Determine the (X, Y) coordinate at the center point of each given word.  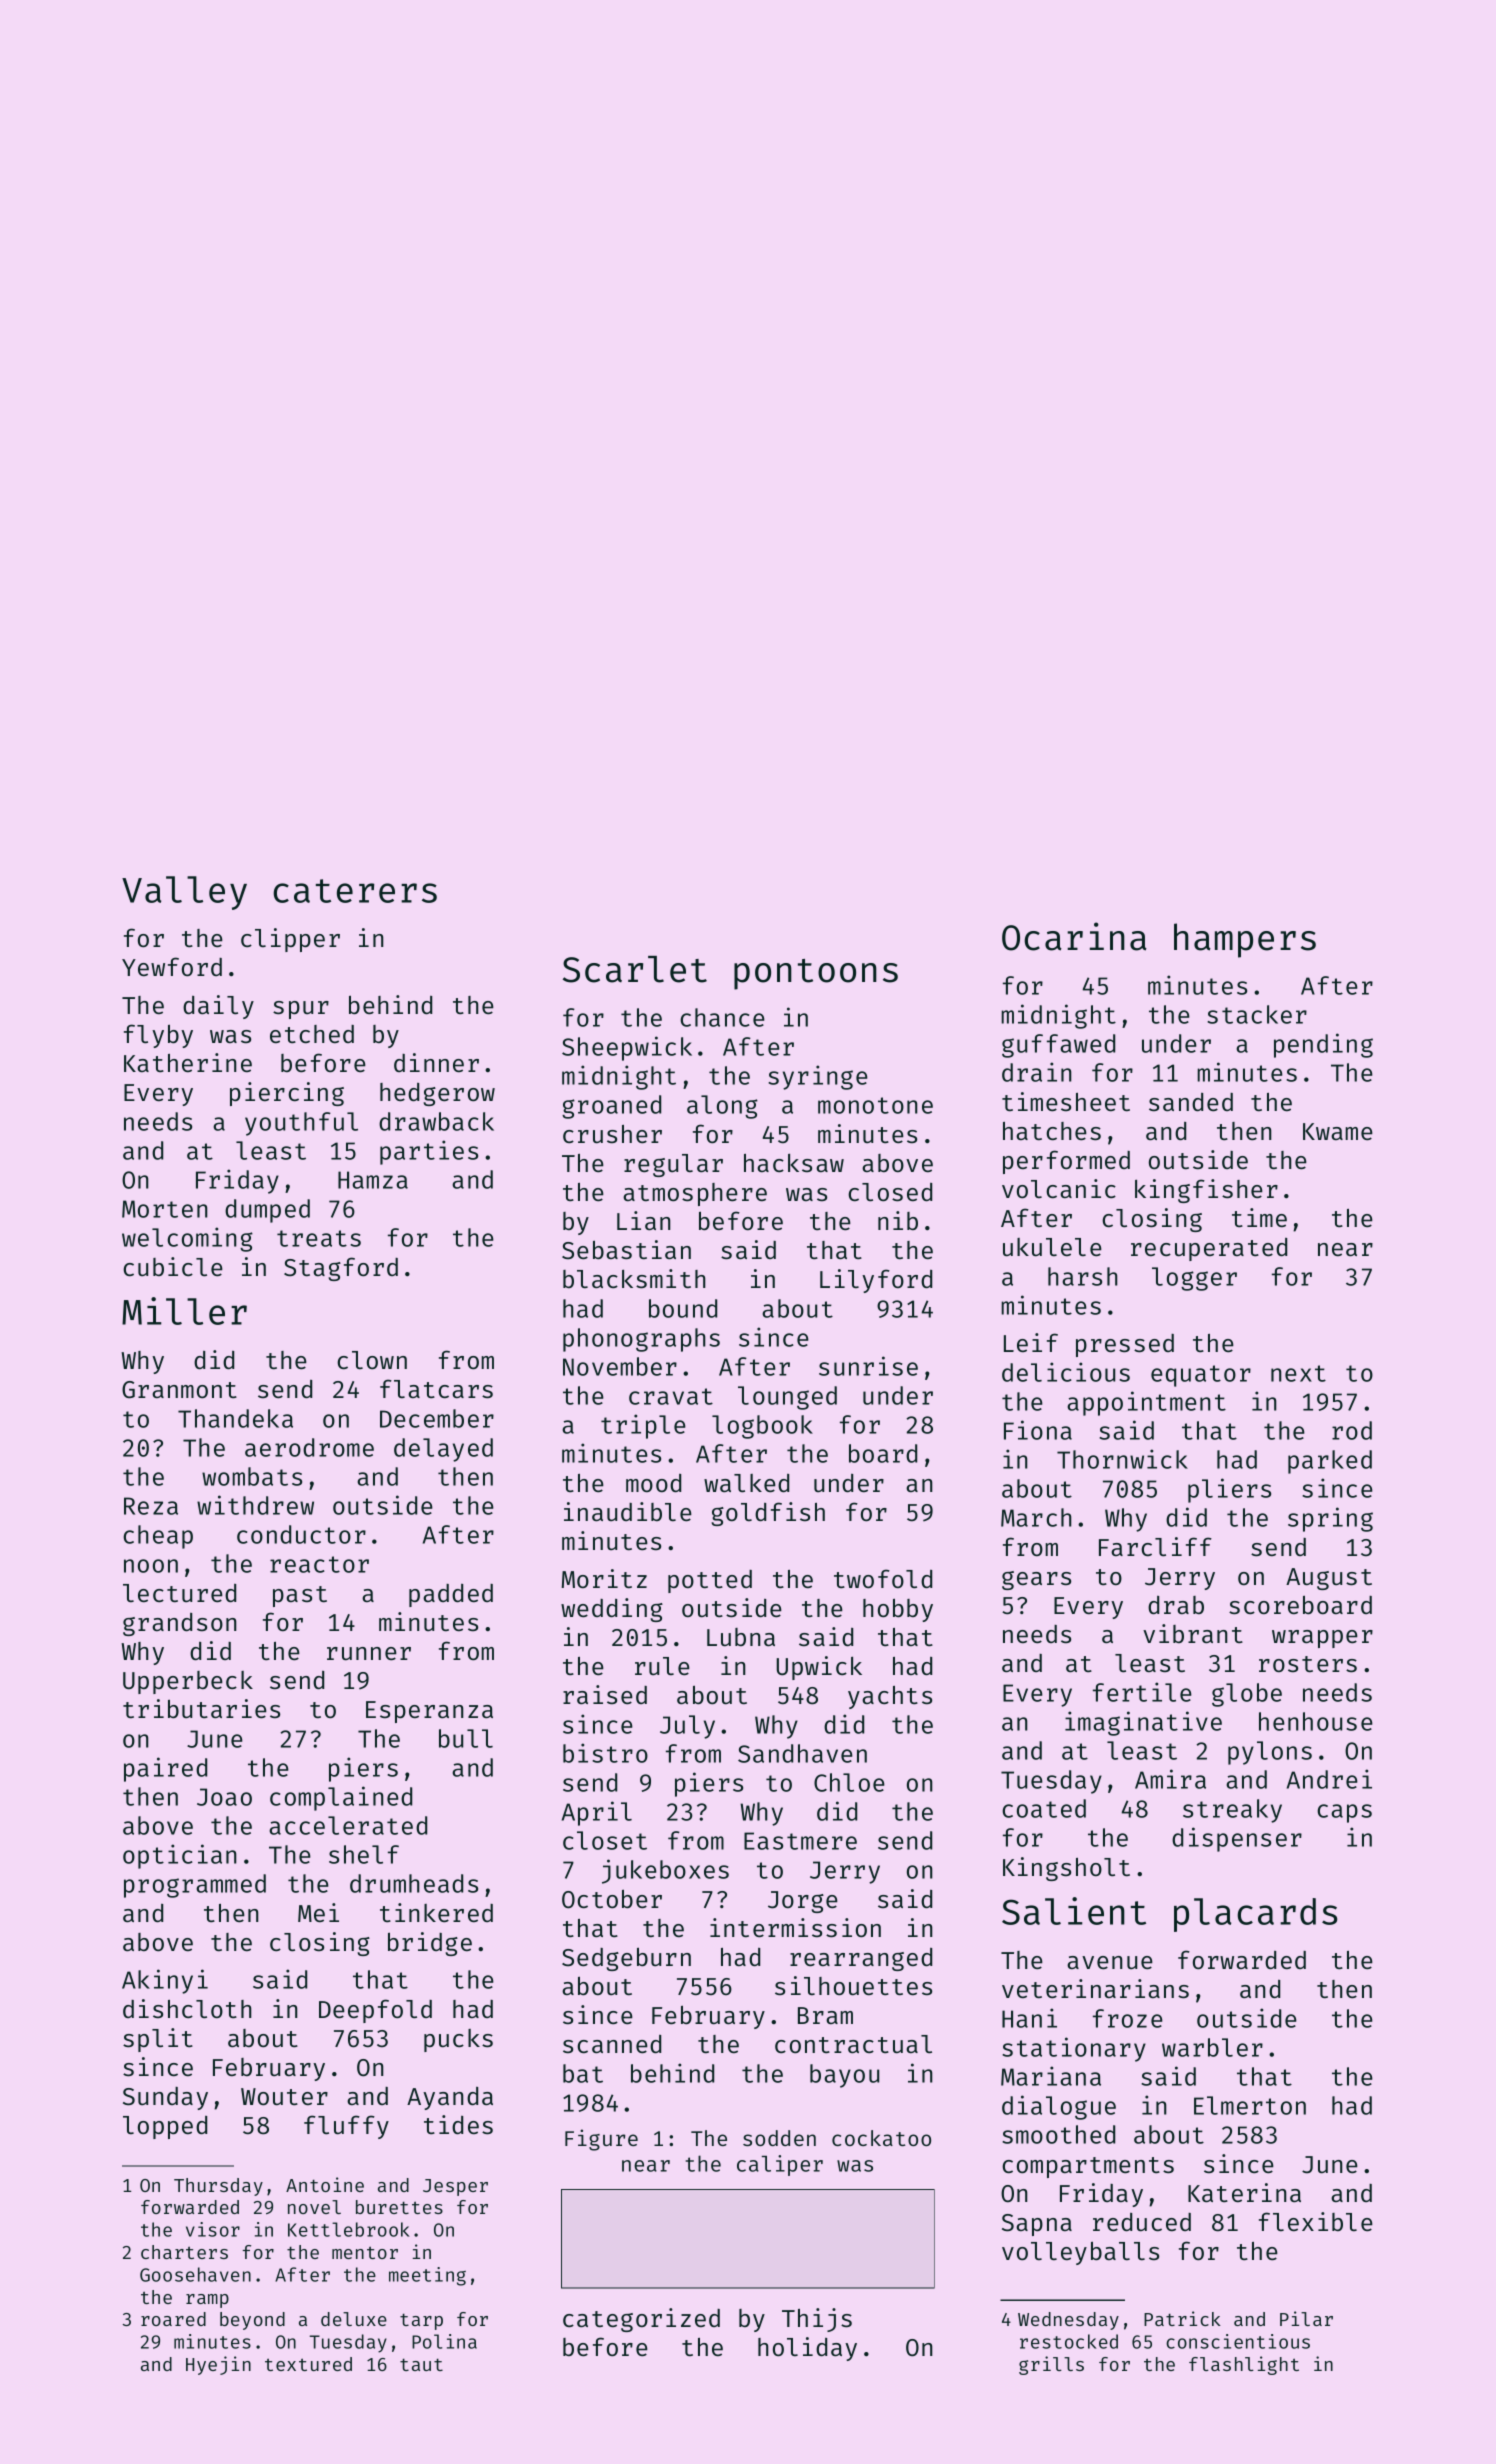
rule (662, 1666)
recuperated (1209, 1249)
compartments (1088, 2167)
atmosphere (695, 1194)
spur (301, 1010)
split (158, 2040)
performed (1066, 1162)
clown (372, 1360)
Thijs (817, 2320)
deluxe (354, 2319)
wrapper (1322, 1639)
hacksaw (794, 1163)
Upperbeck (188, 1682)
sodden (779, 2138)
